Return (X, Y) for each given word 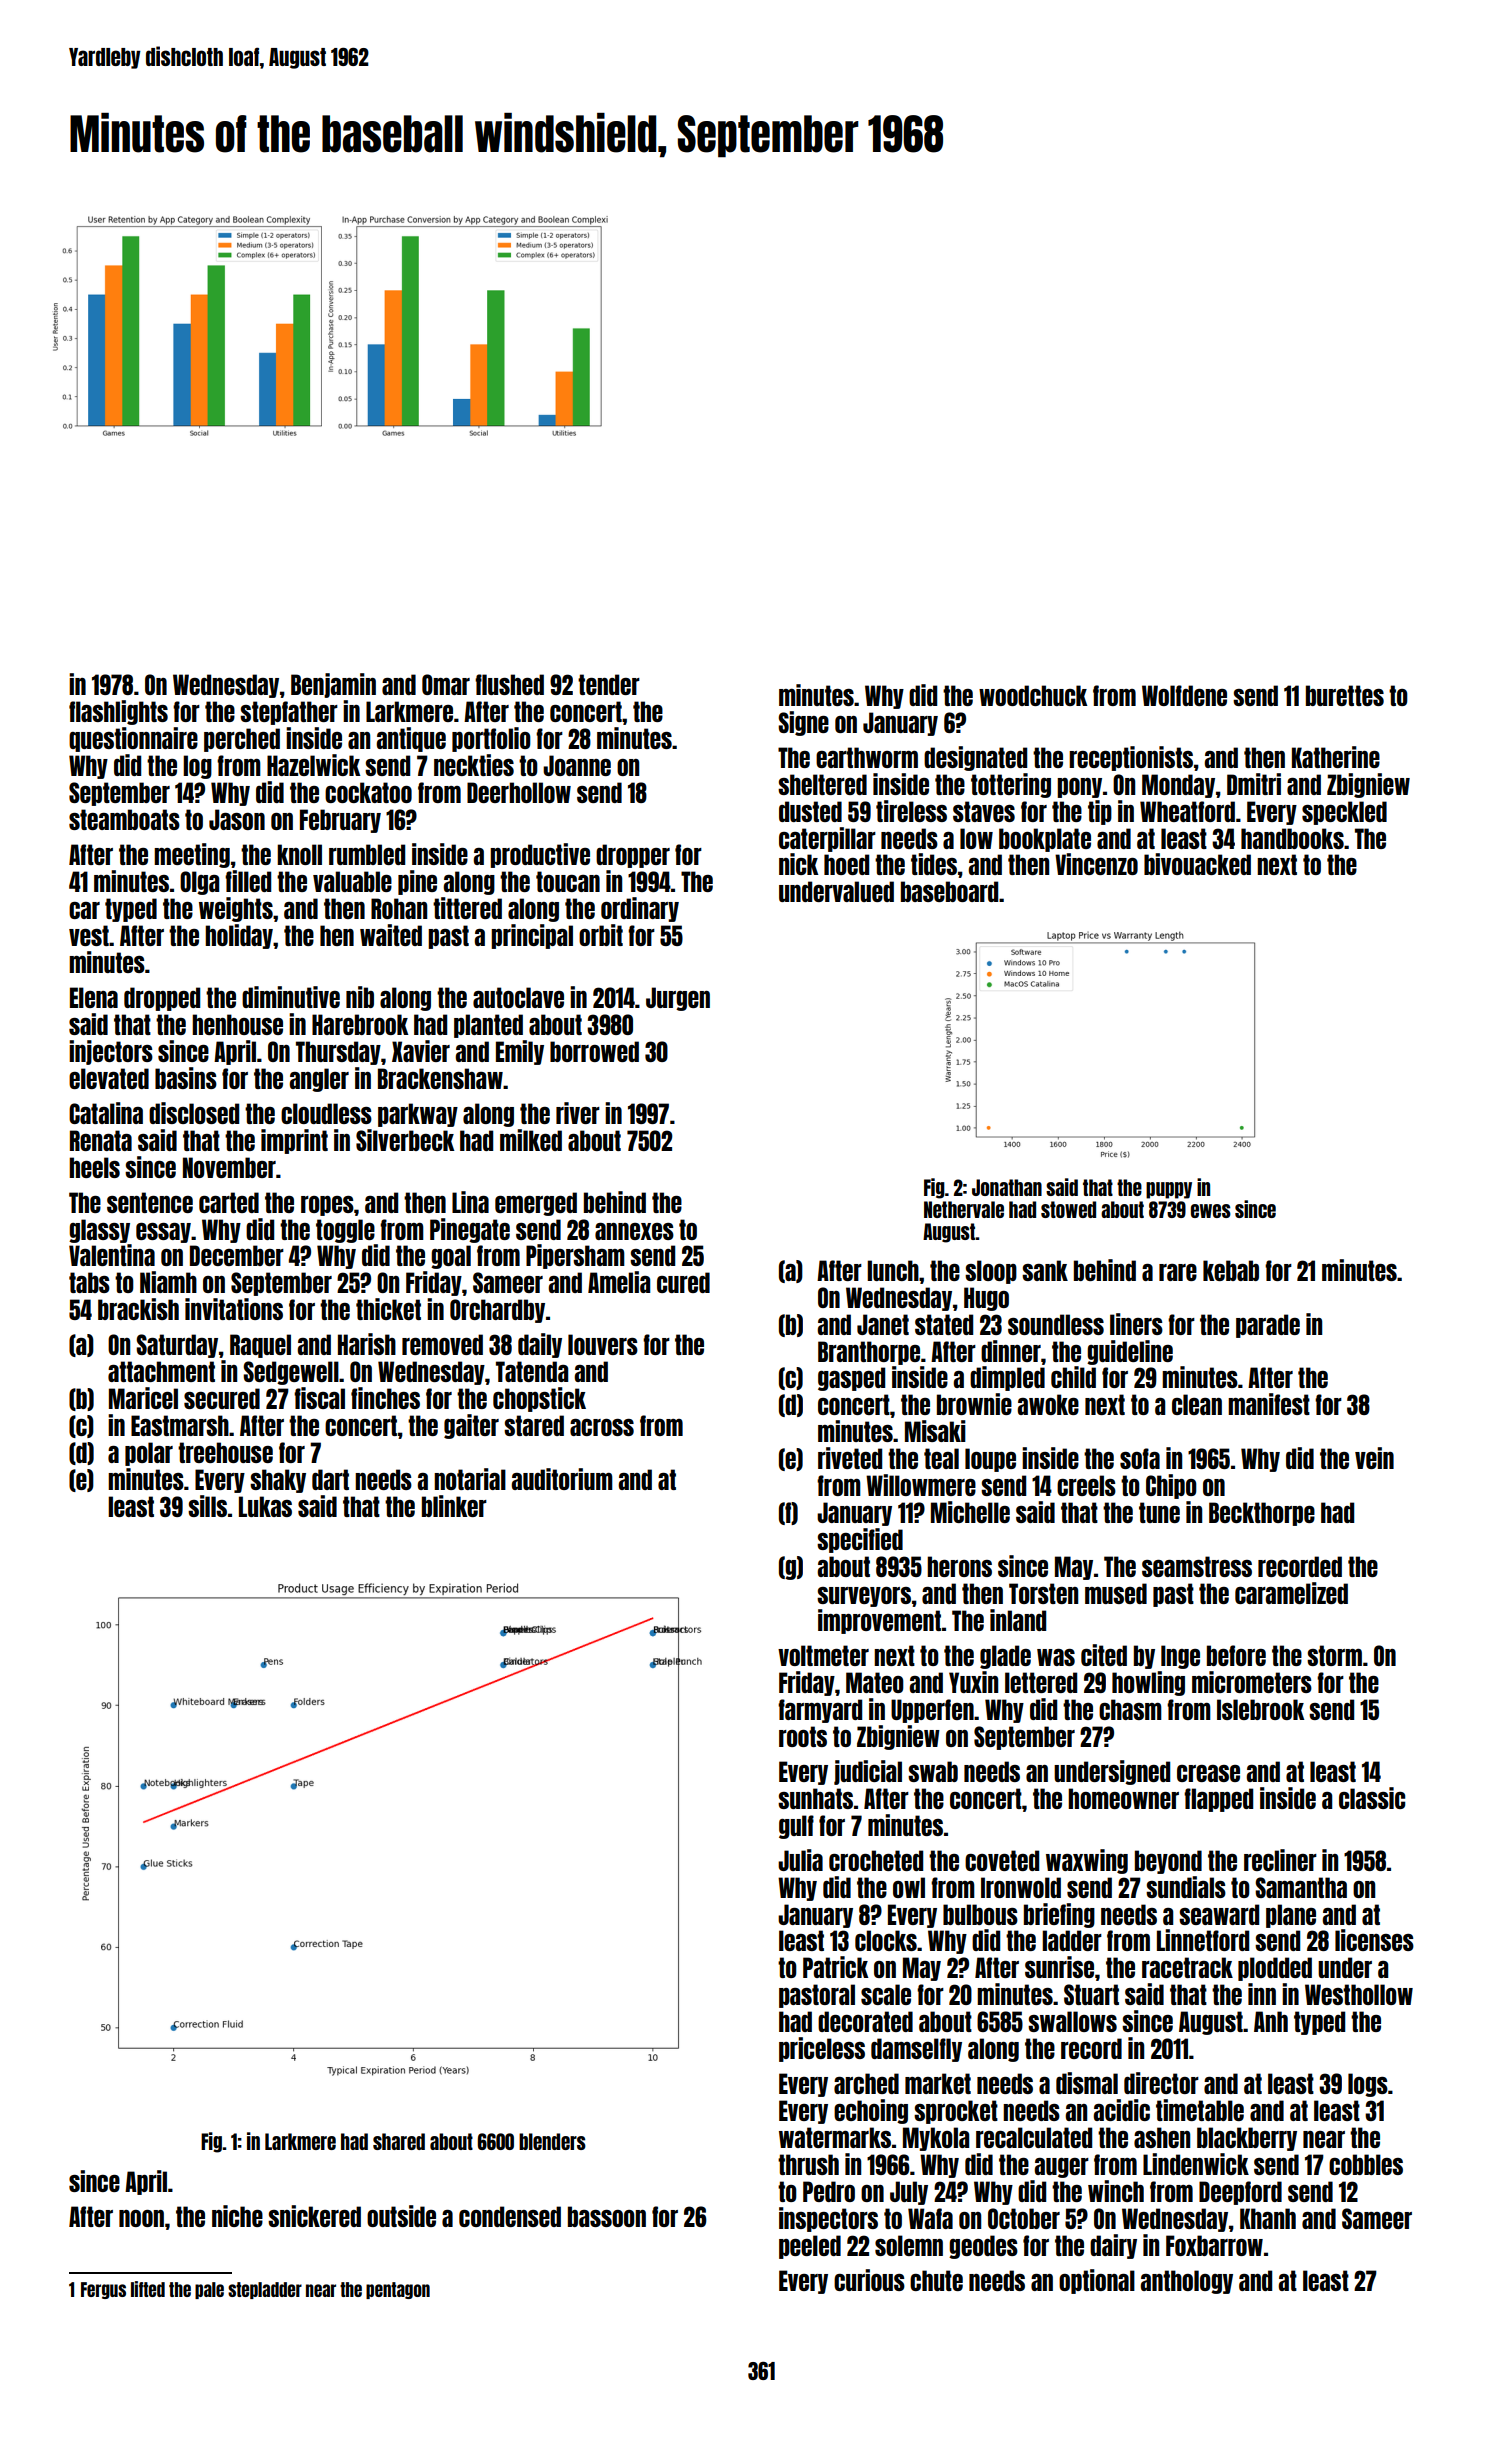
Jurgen (678, 999)
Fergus (103, 2290)
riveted (850, 1458)
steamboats (124, 819)
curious (869, 2280)
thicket (388, 1309)
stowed (1068, 1209)
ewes (1211, 1211)
